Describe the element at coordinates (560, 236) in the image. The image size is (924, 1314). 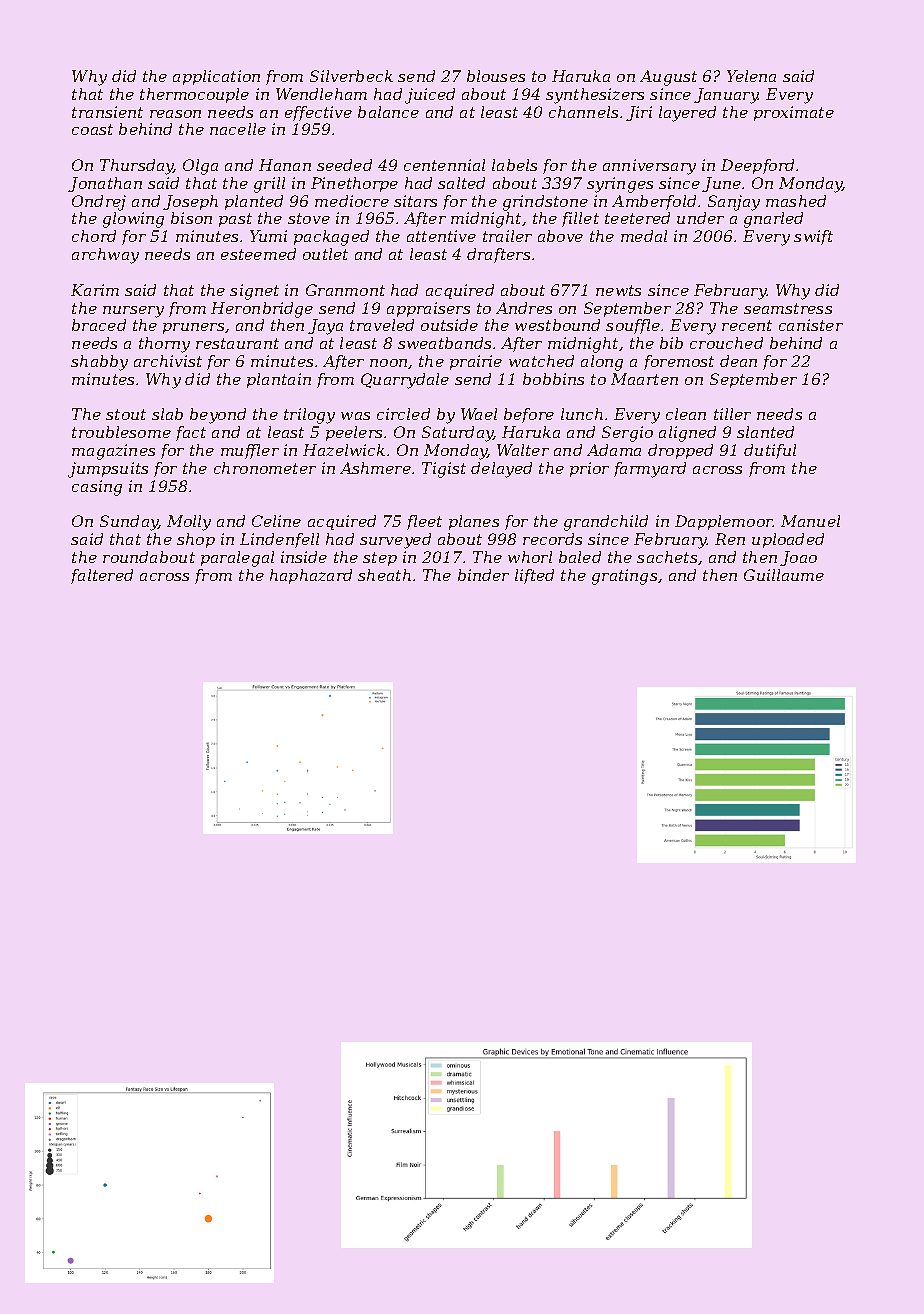
I see `above` at that location.
